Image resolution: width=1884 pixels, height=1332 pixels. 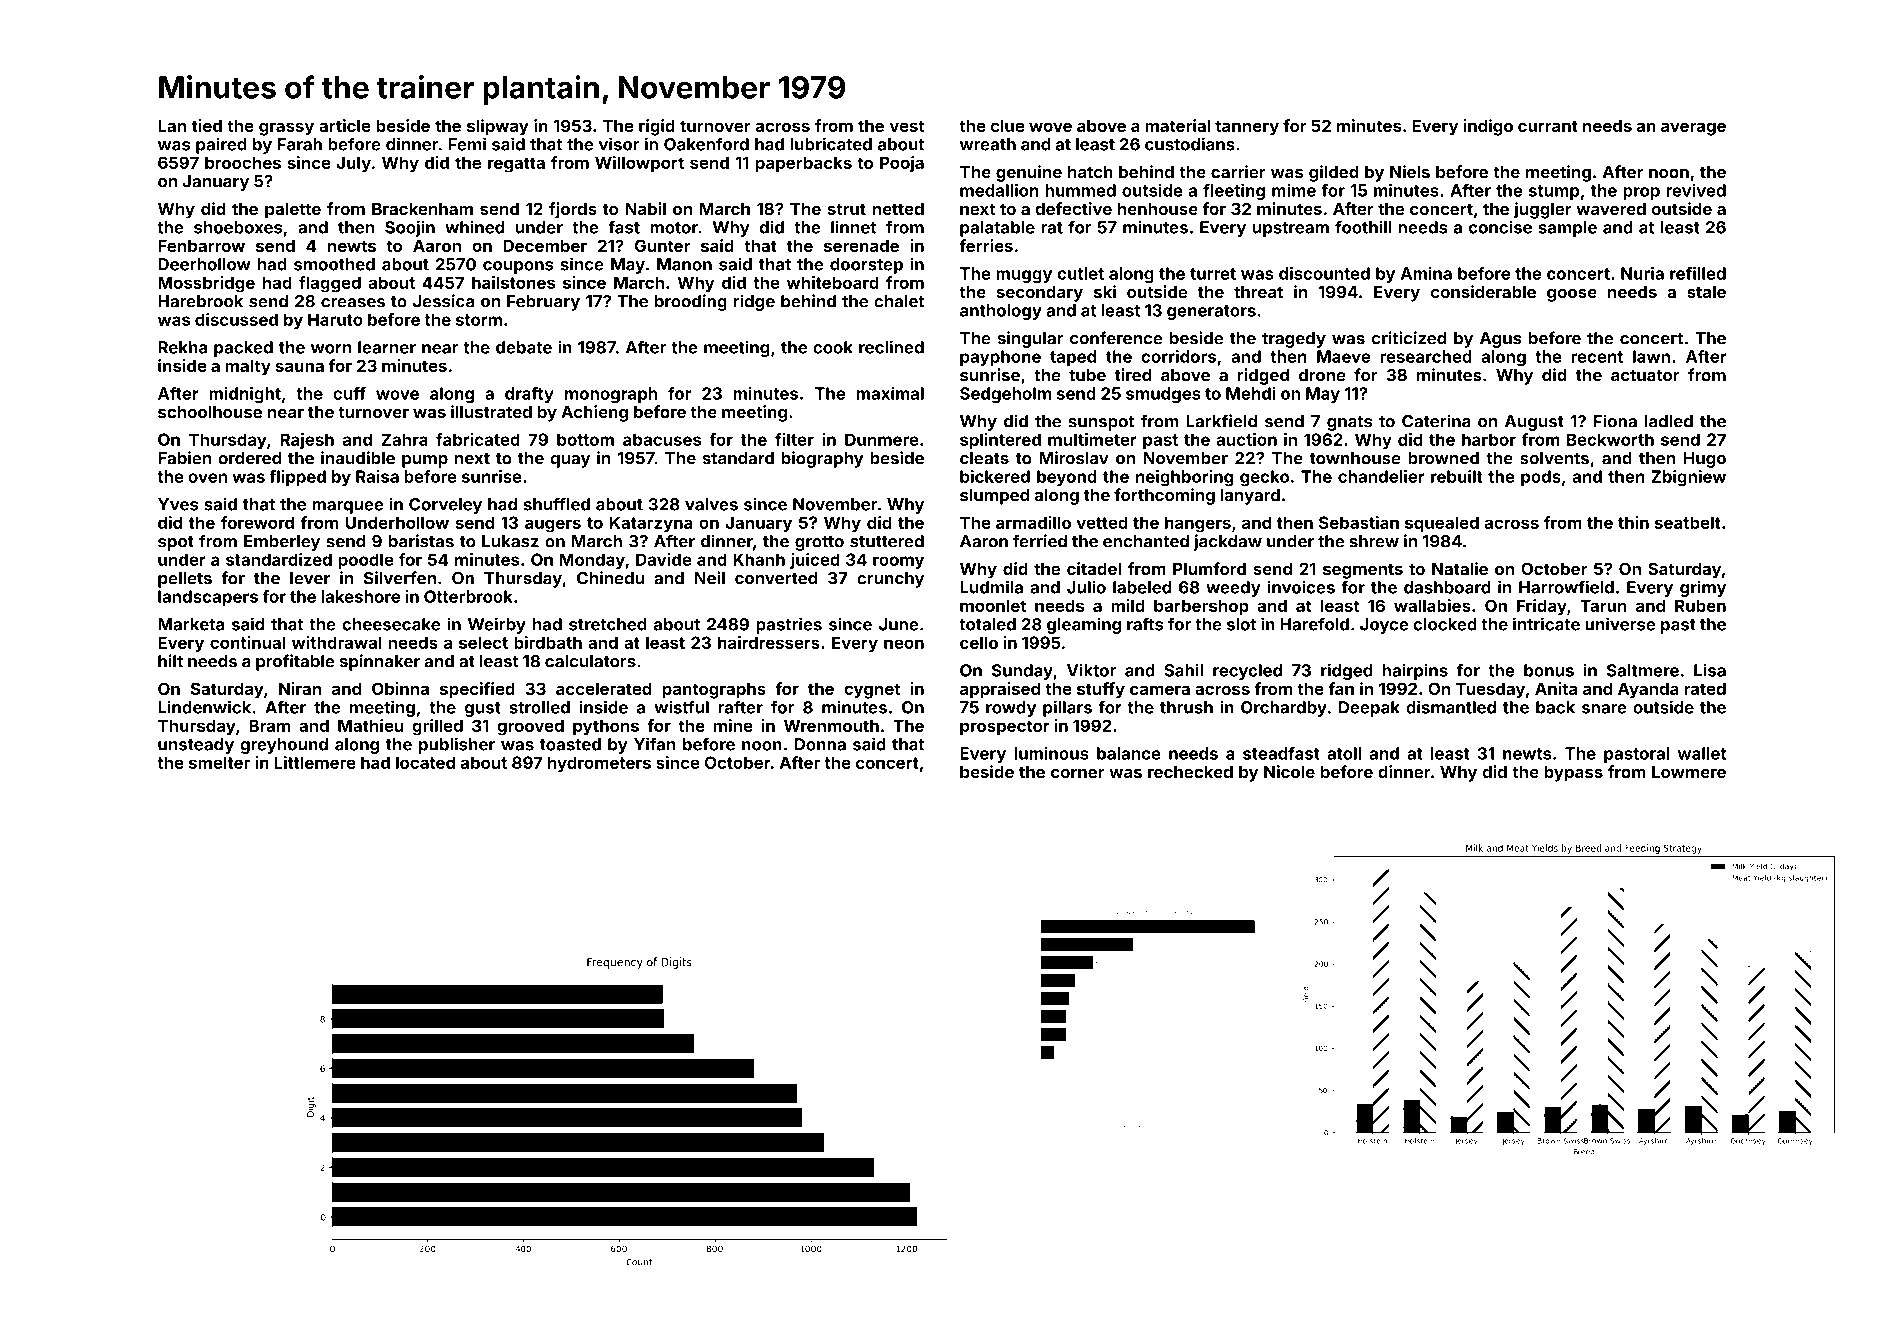 I want to click on multimeter, so click(x=1092, y=439).
